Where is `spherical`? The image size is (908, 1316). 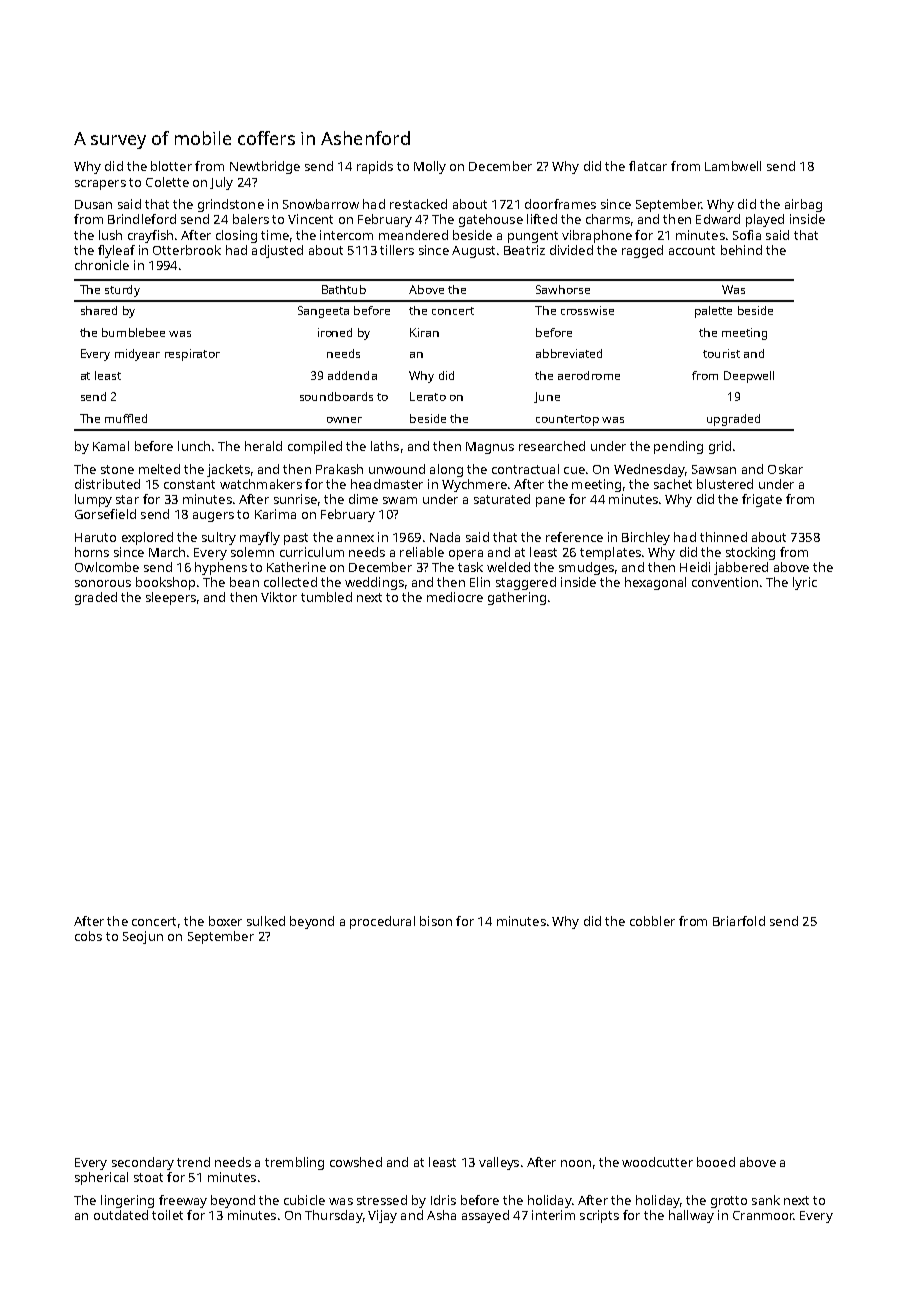
spherical is located at coordinates (101, 1178).
